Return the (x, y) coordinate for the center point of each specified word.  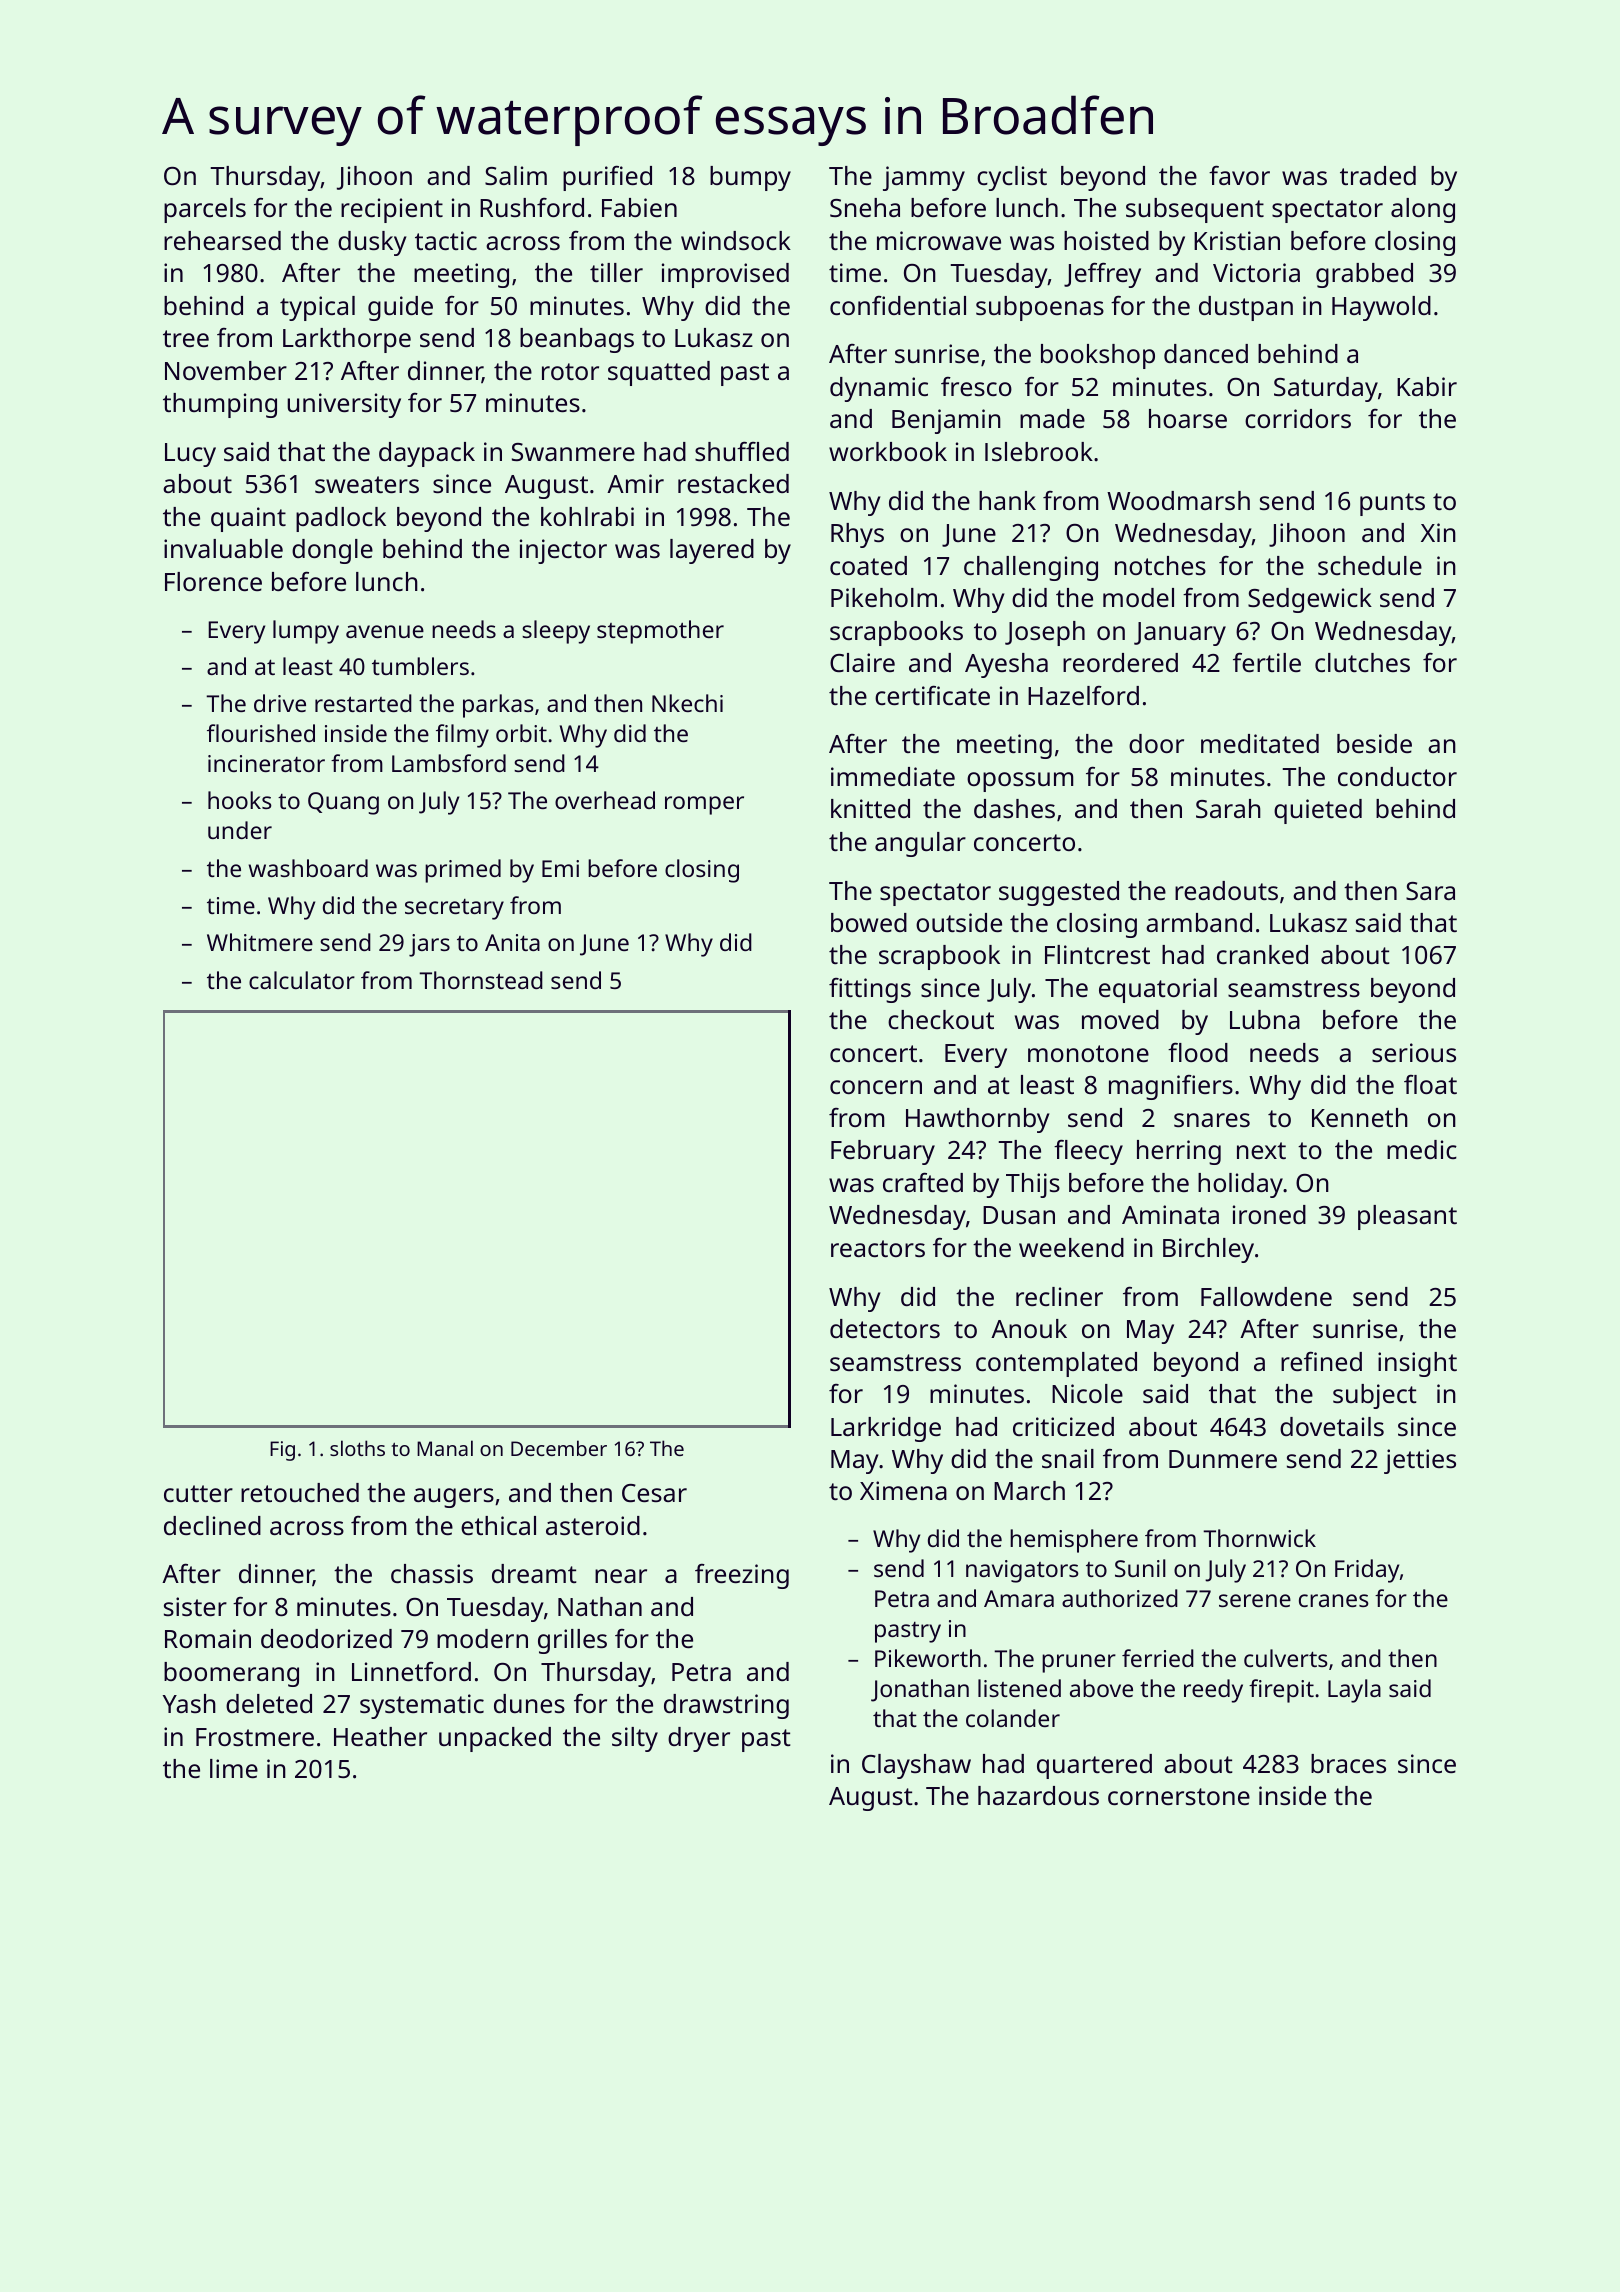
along (1423, 210)
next (1261, 1150)
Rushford (532, 207)
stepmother (660, 632)
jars (429, 945)
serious (1414, 1052)
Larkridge (886, 1429)
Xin (1438, 532)
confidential (898, 305)
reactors (878, 1248)
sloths (357, 1448)
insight (1417, 1364)
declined (212, 1525)
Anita (512, 942)
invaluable (223, 548)
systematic (422, 1706)
